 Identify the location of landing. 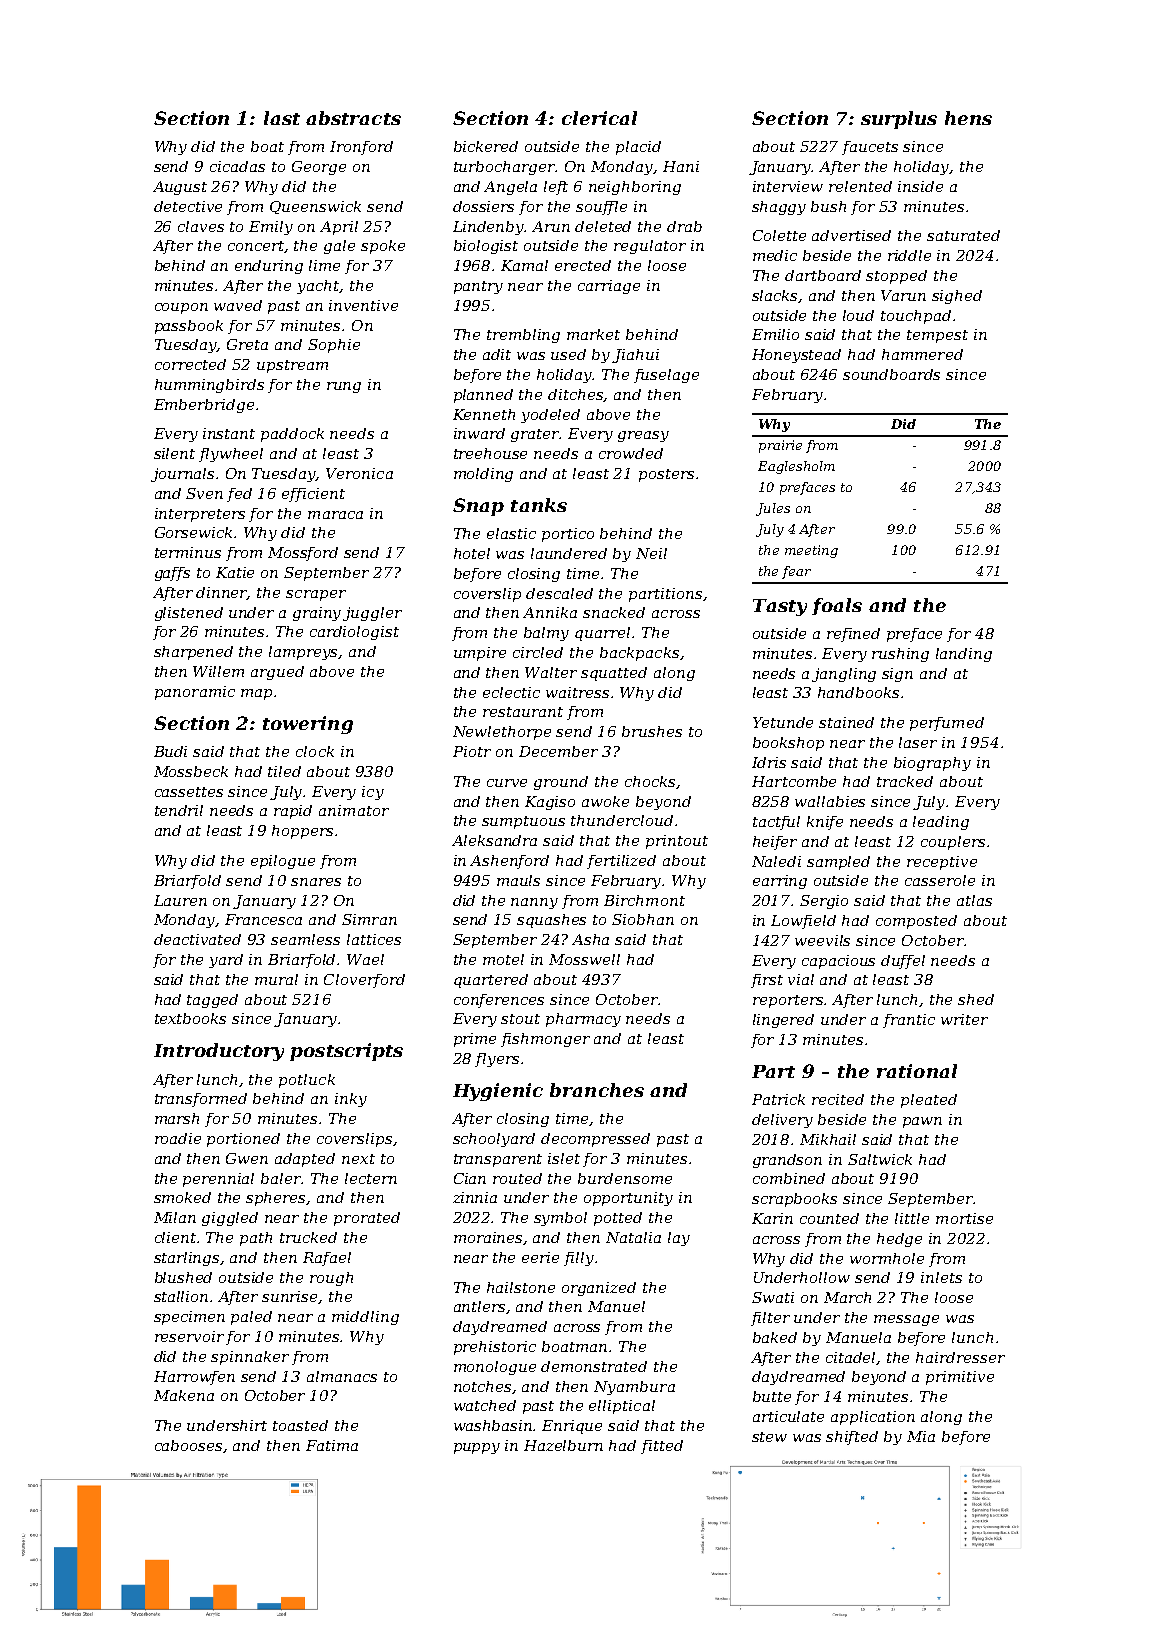
(964, 655).
